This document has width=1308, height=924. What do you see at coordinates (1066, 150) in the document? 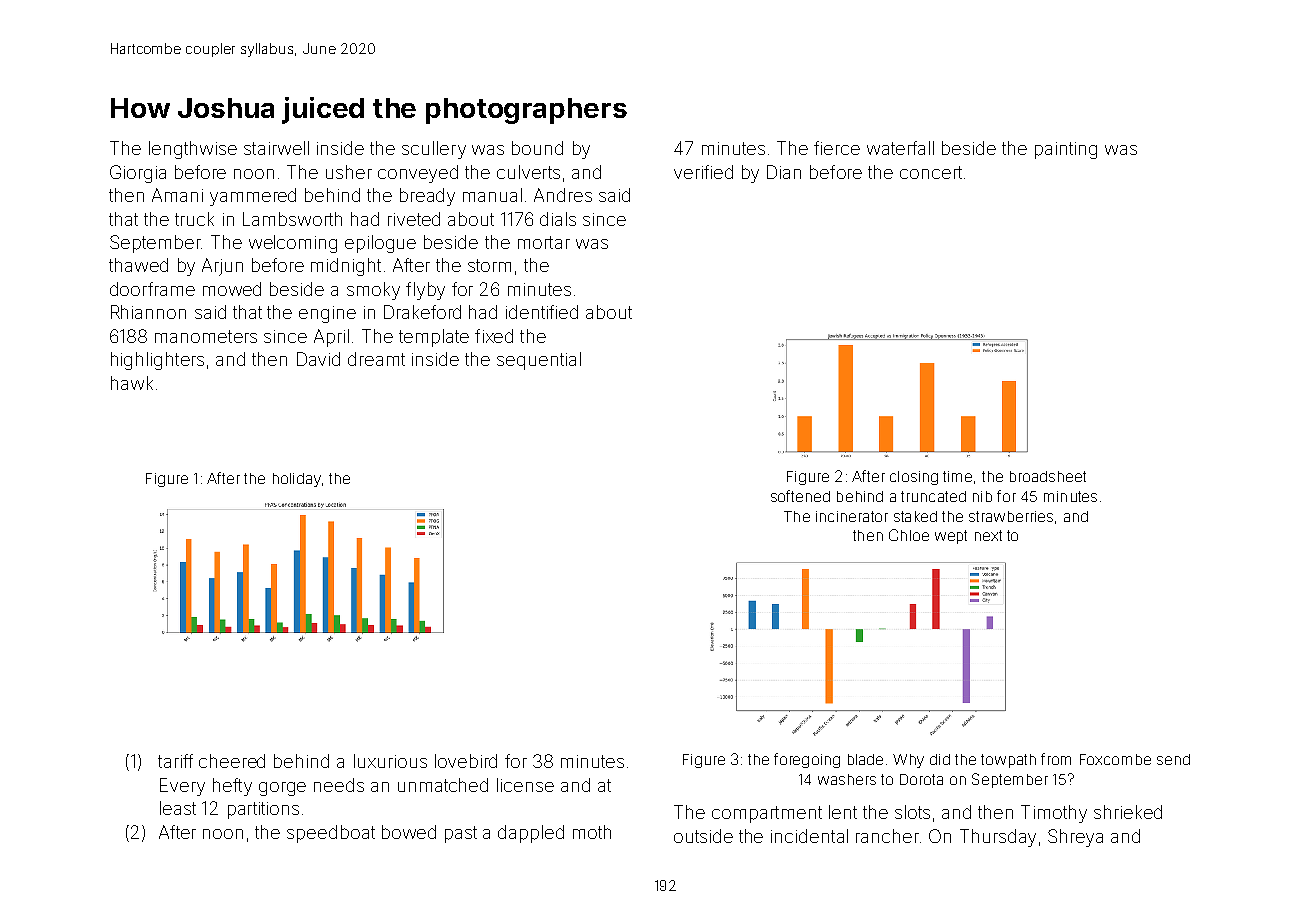
I see `painting` at bounding box center [1066, 150].
